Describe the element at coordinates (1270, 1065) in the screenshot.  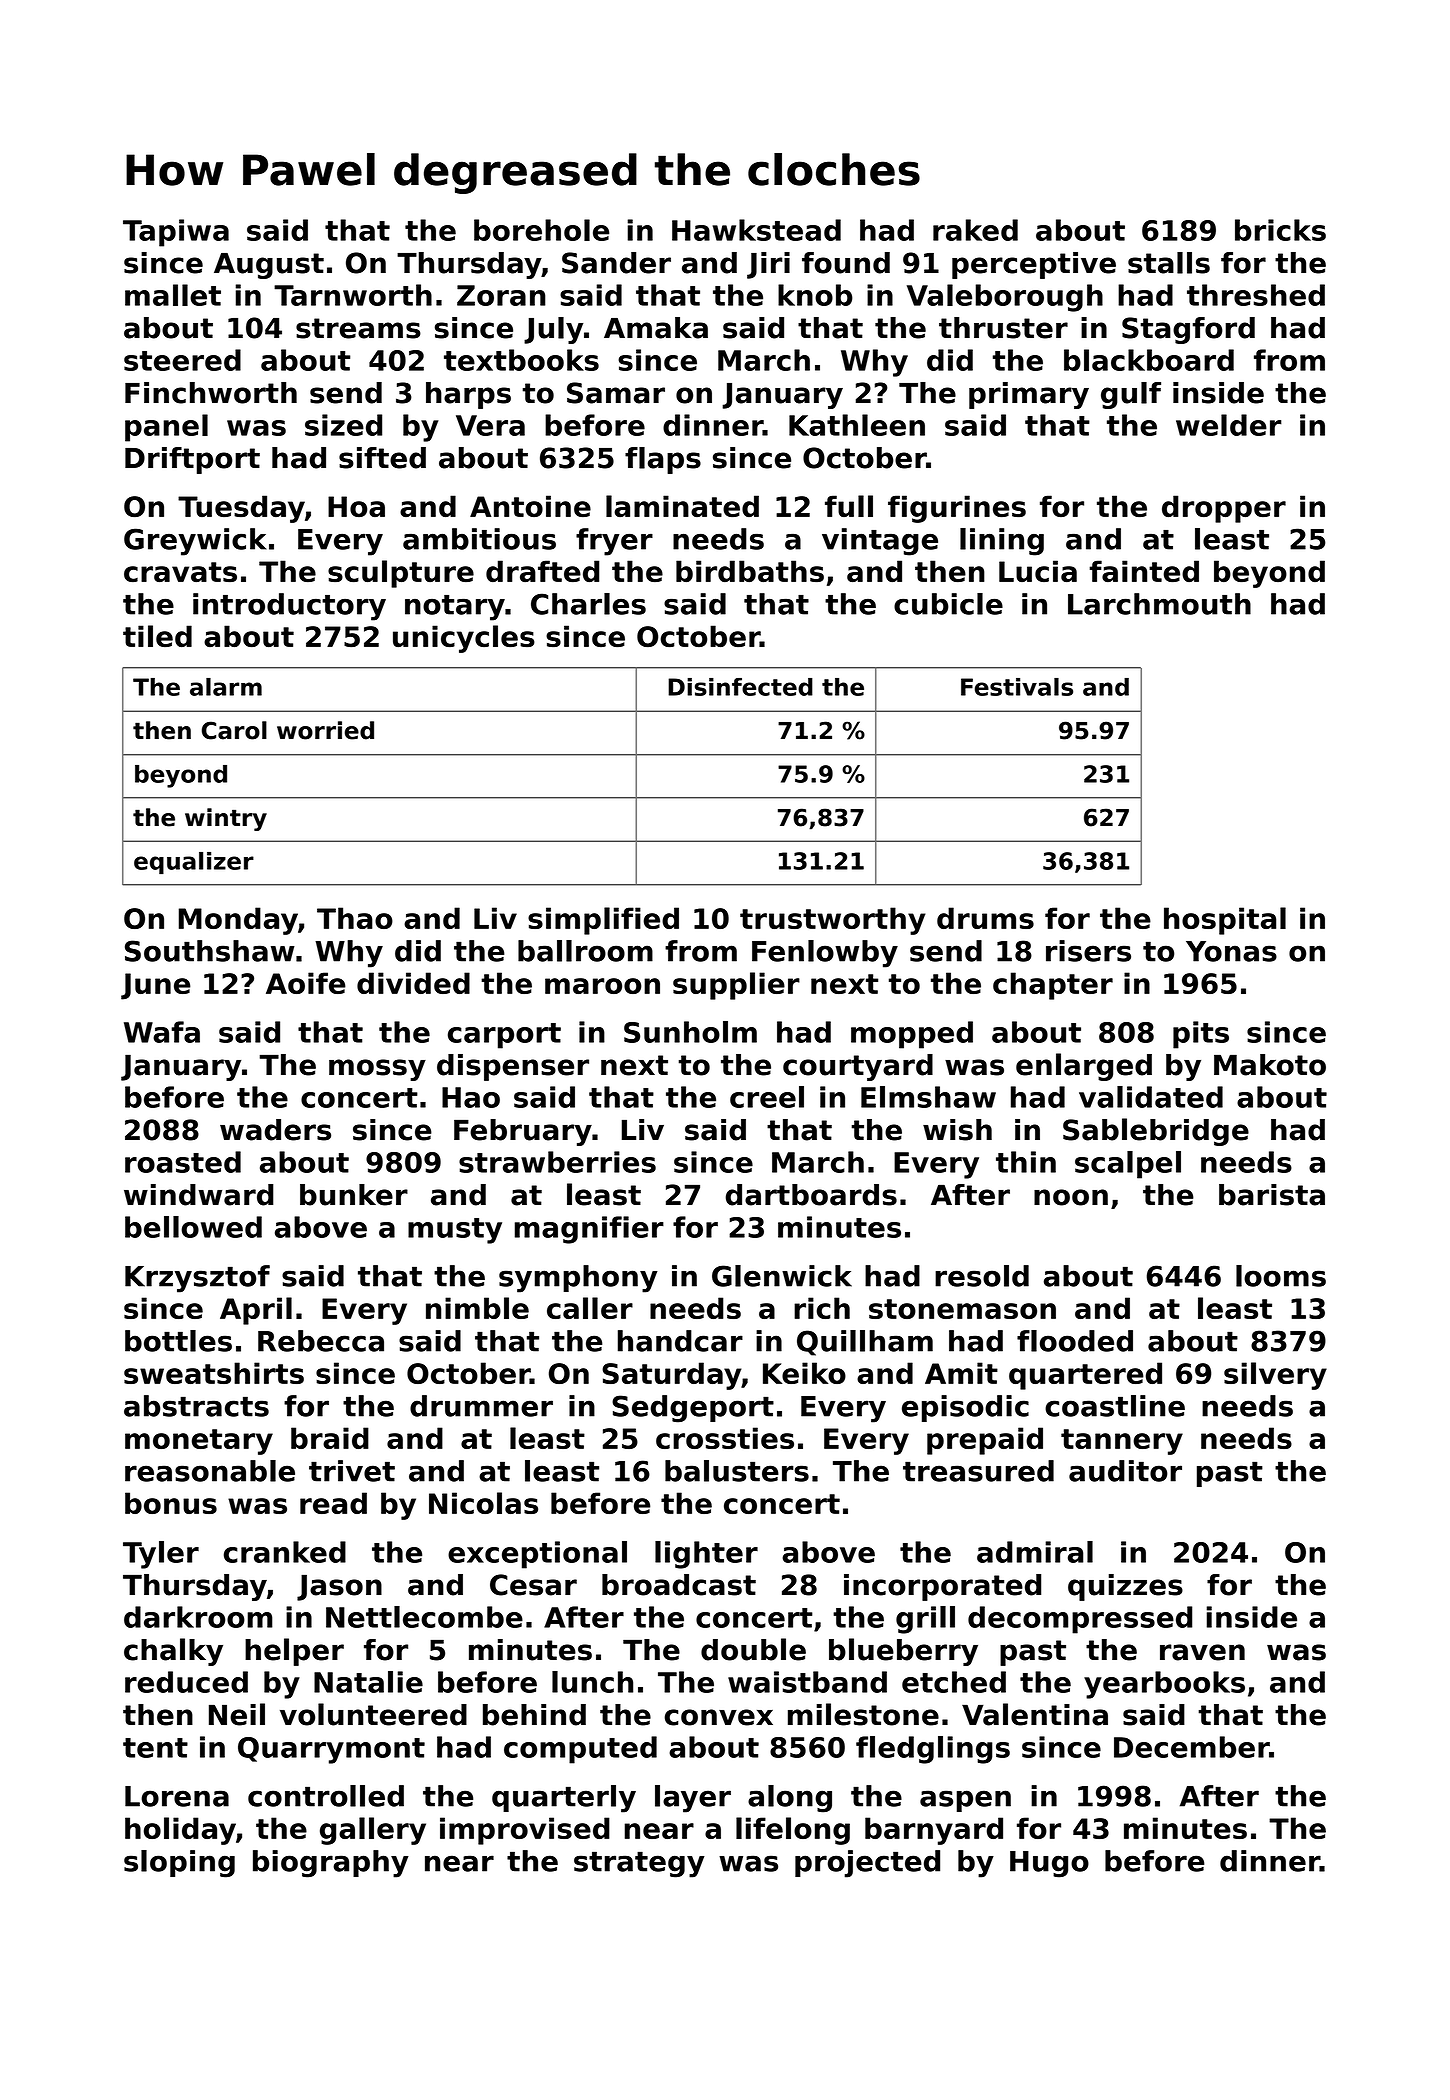
I see `Makoto` at that location.
